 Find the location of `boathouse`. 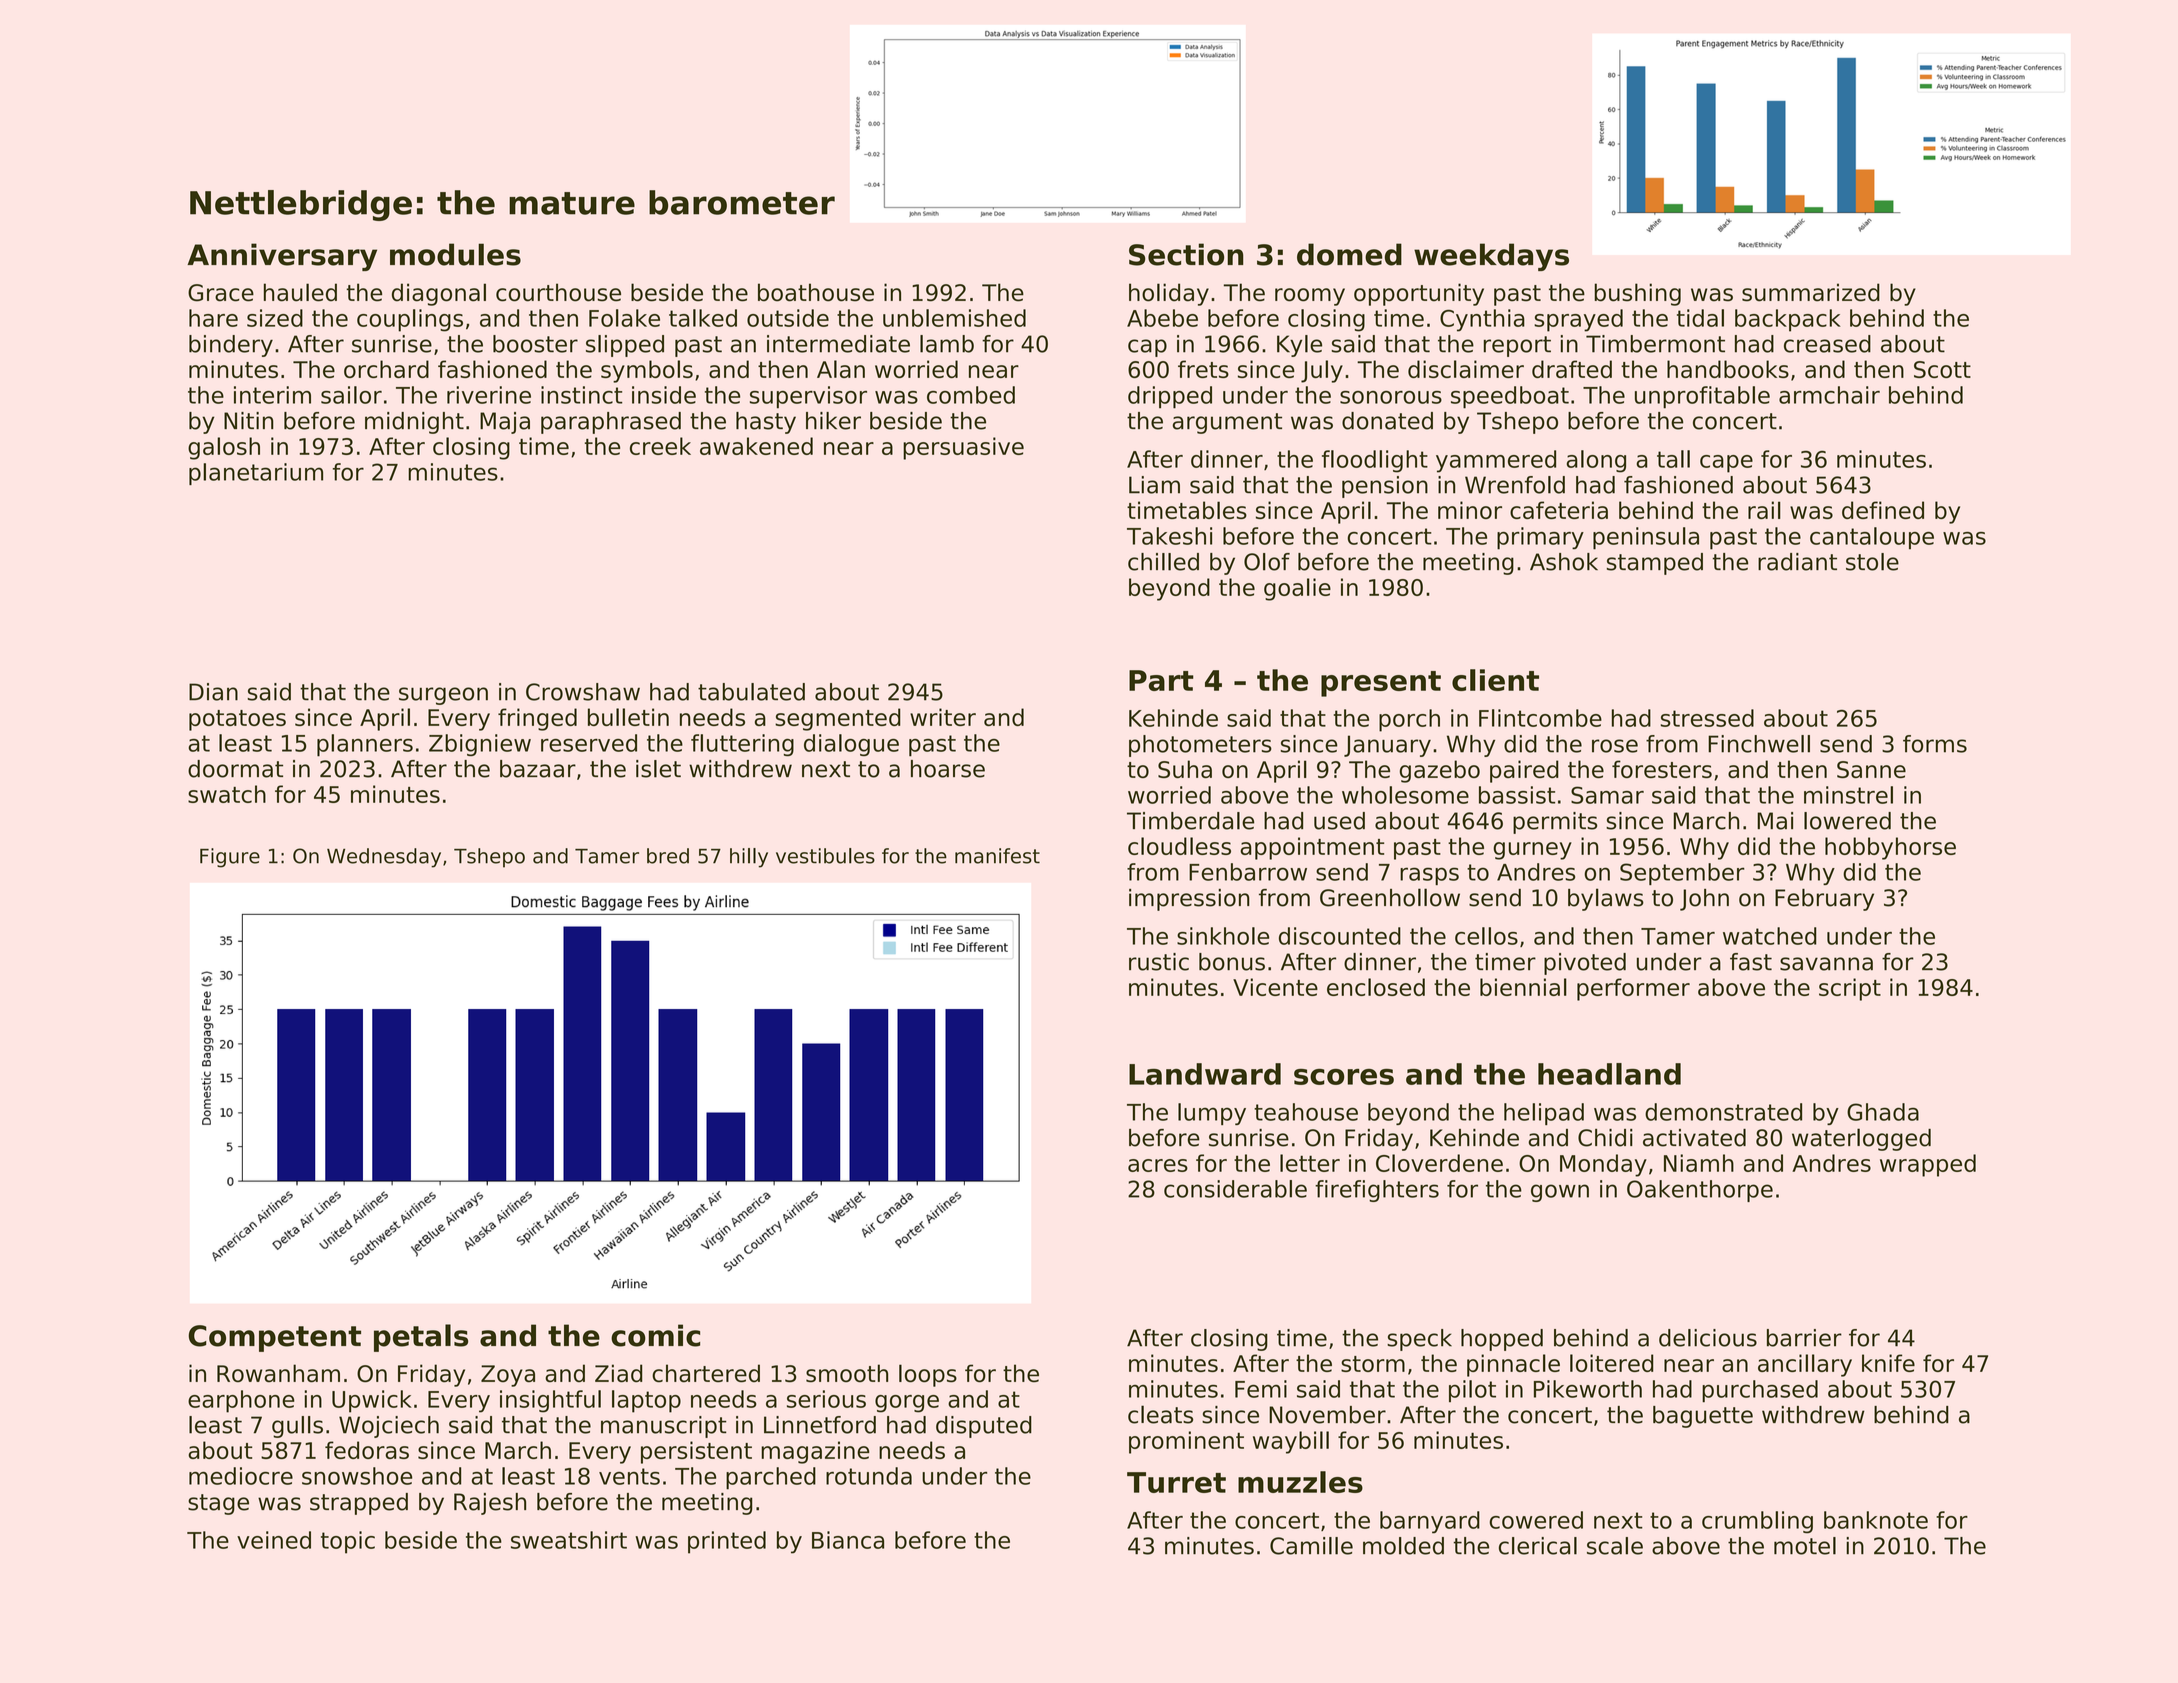

boathouse is located at coordinates (816, 292).
